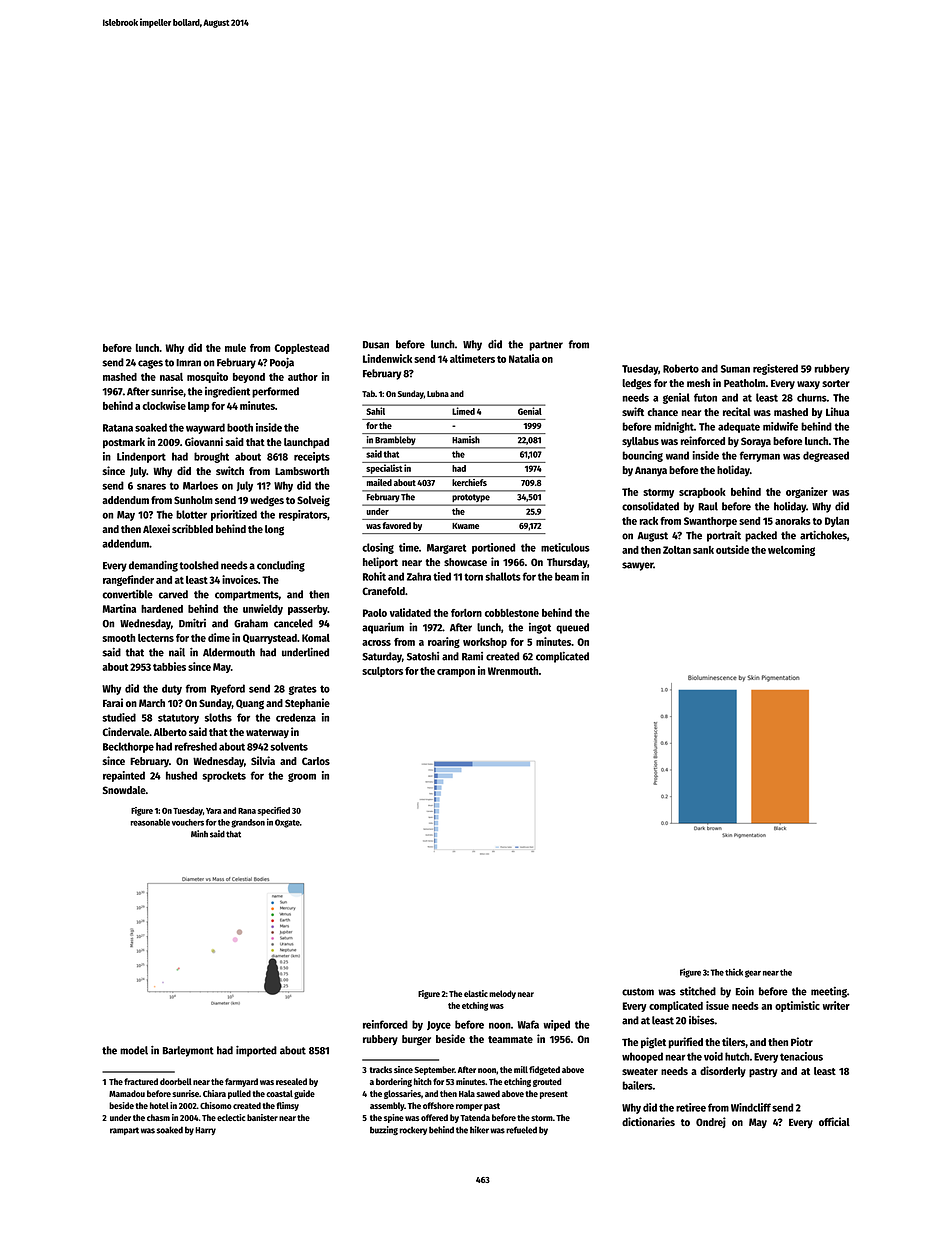 The image size is (952, 1233). I want to click on Lindenwick, so click(387, 358).
